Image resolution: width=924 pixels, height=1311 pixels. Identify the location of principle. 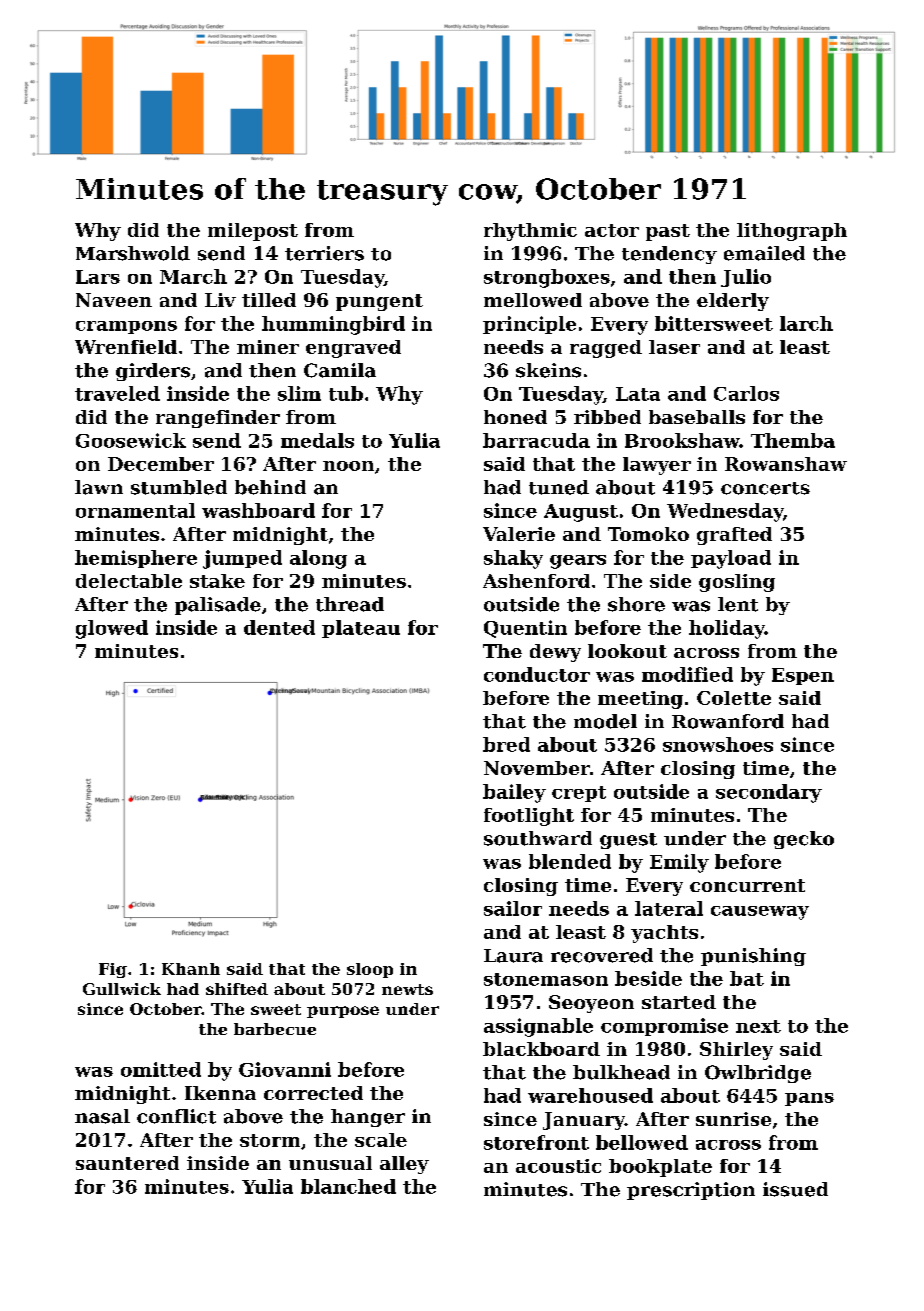
(529, 325).
